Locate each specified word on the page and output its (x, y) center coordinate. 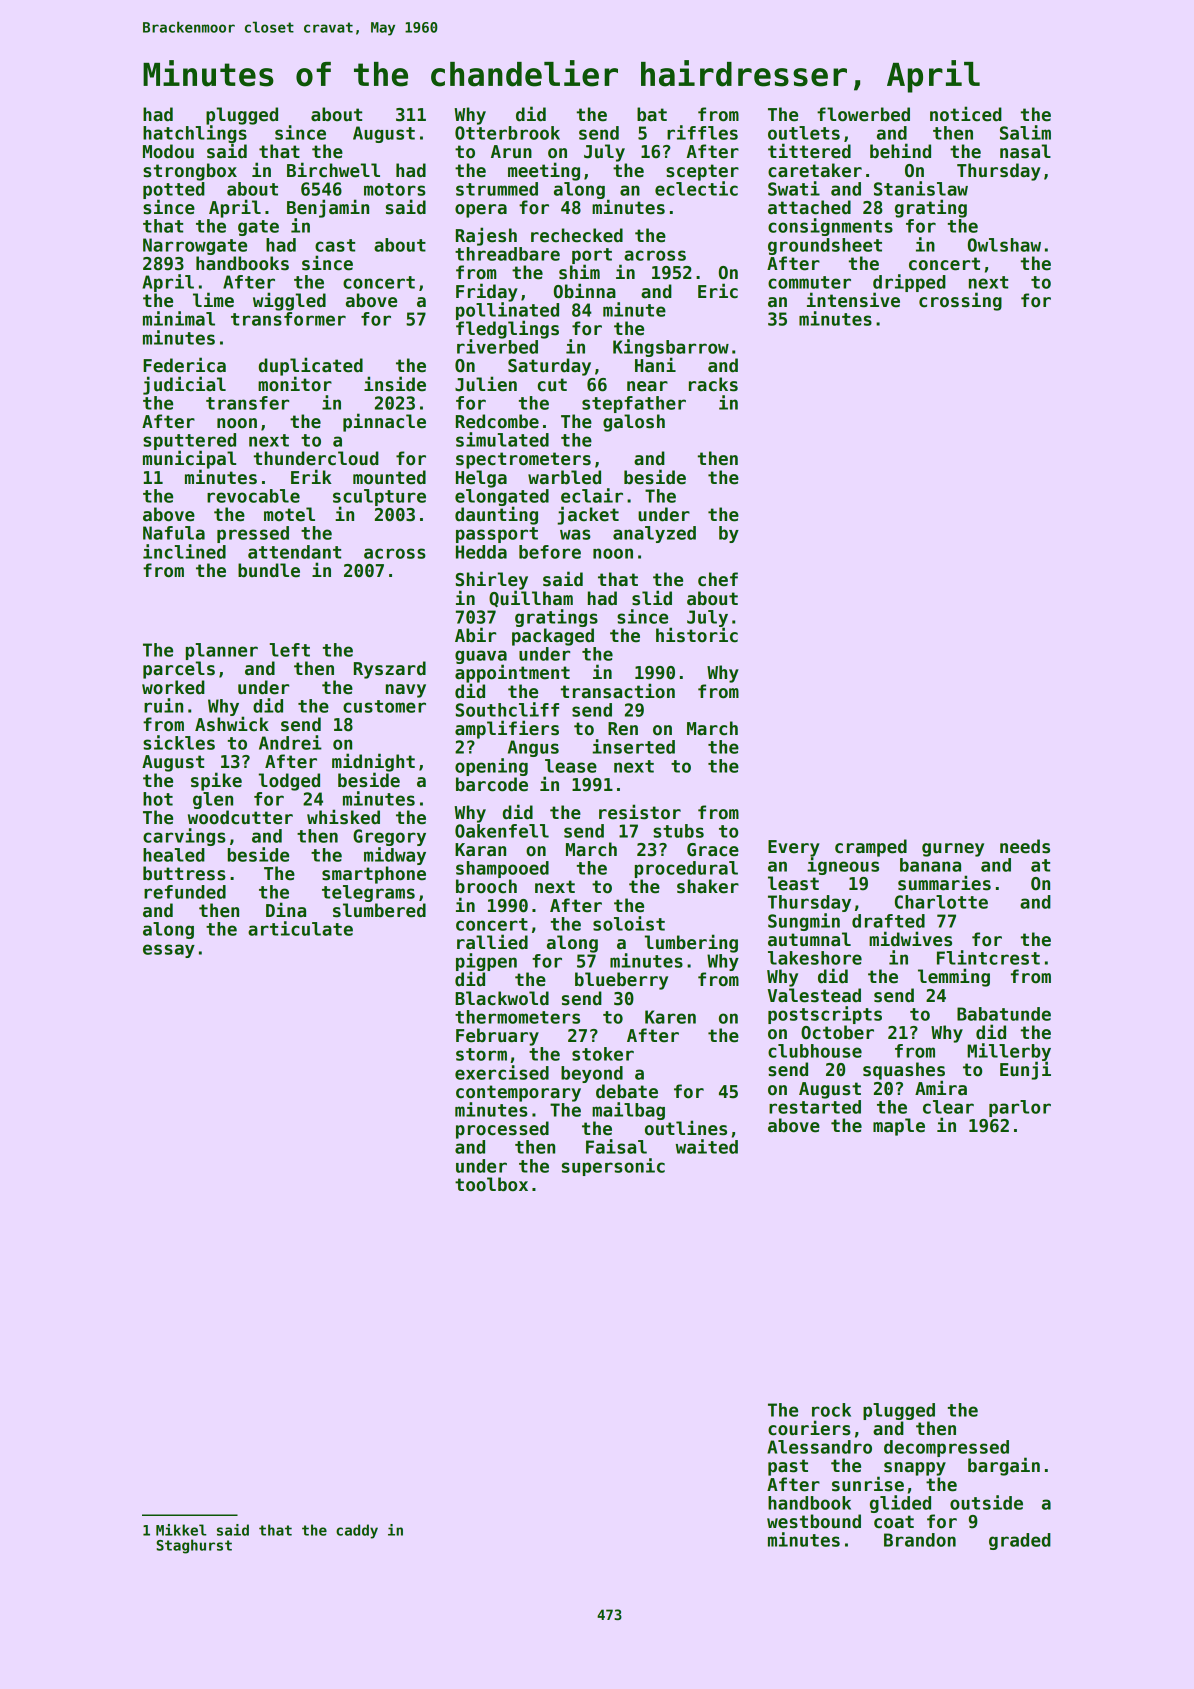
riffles (702, 132)
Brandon (920, 1540)
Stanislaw (921, 188)
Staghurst (194, 1546)
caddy (357, 1531)
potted (174, 190)
